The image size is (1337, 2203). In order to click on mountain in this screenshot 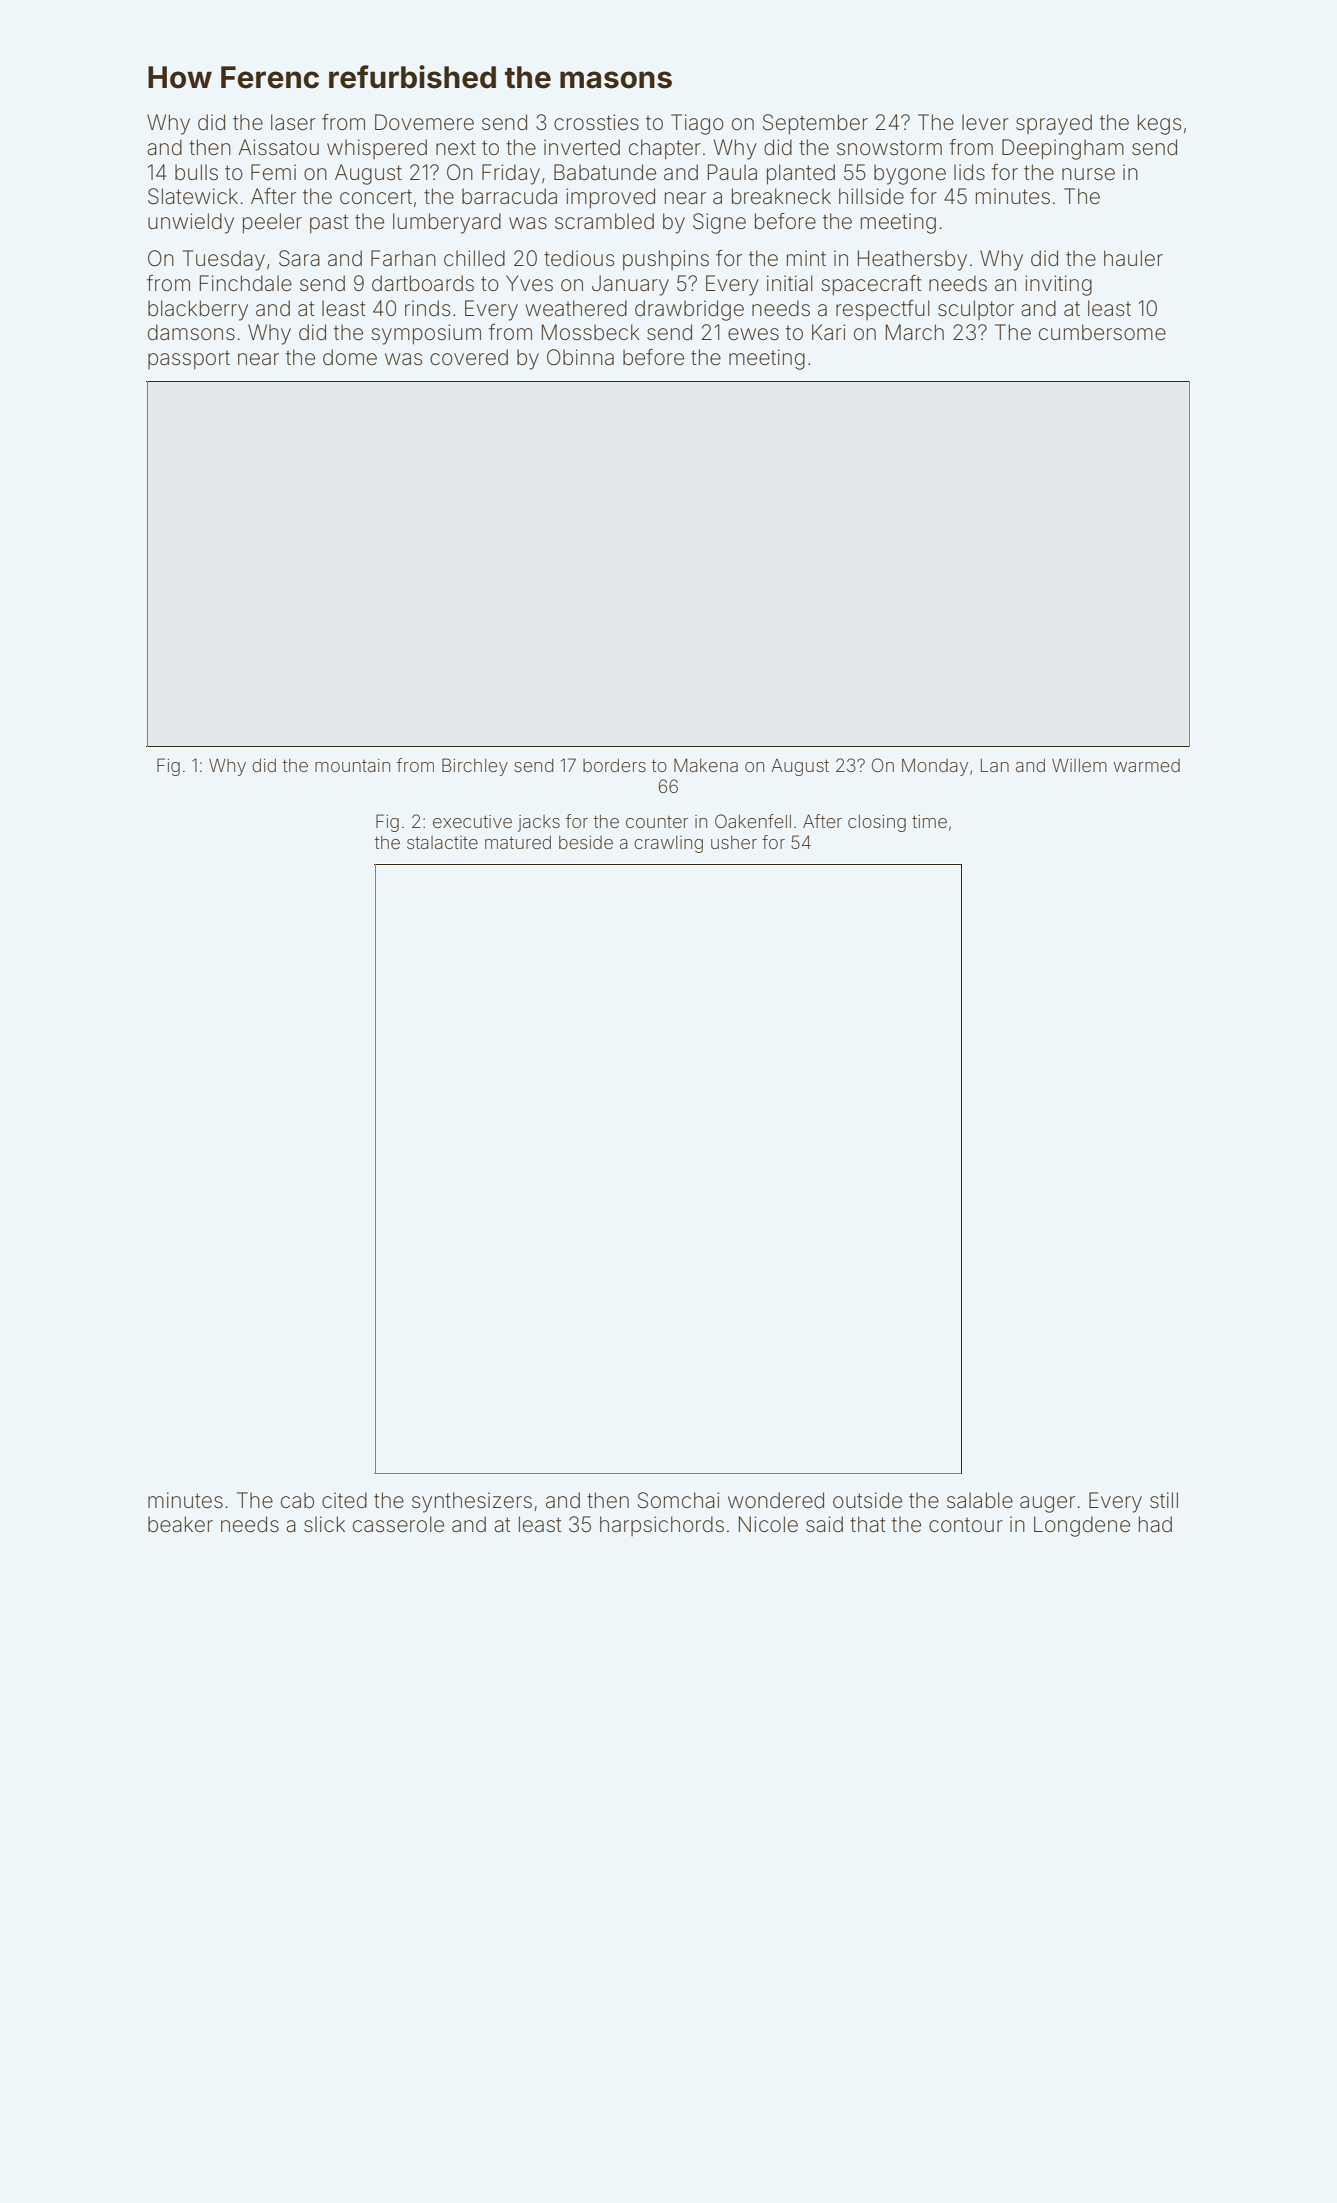, I will do `click(352, 765)`.
